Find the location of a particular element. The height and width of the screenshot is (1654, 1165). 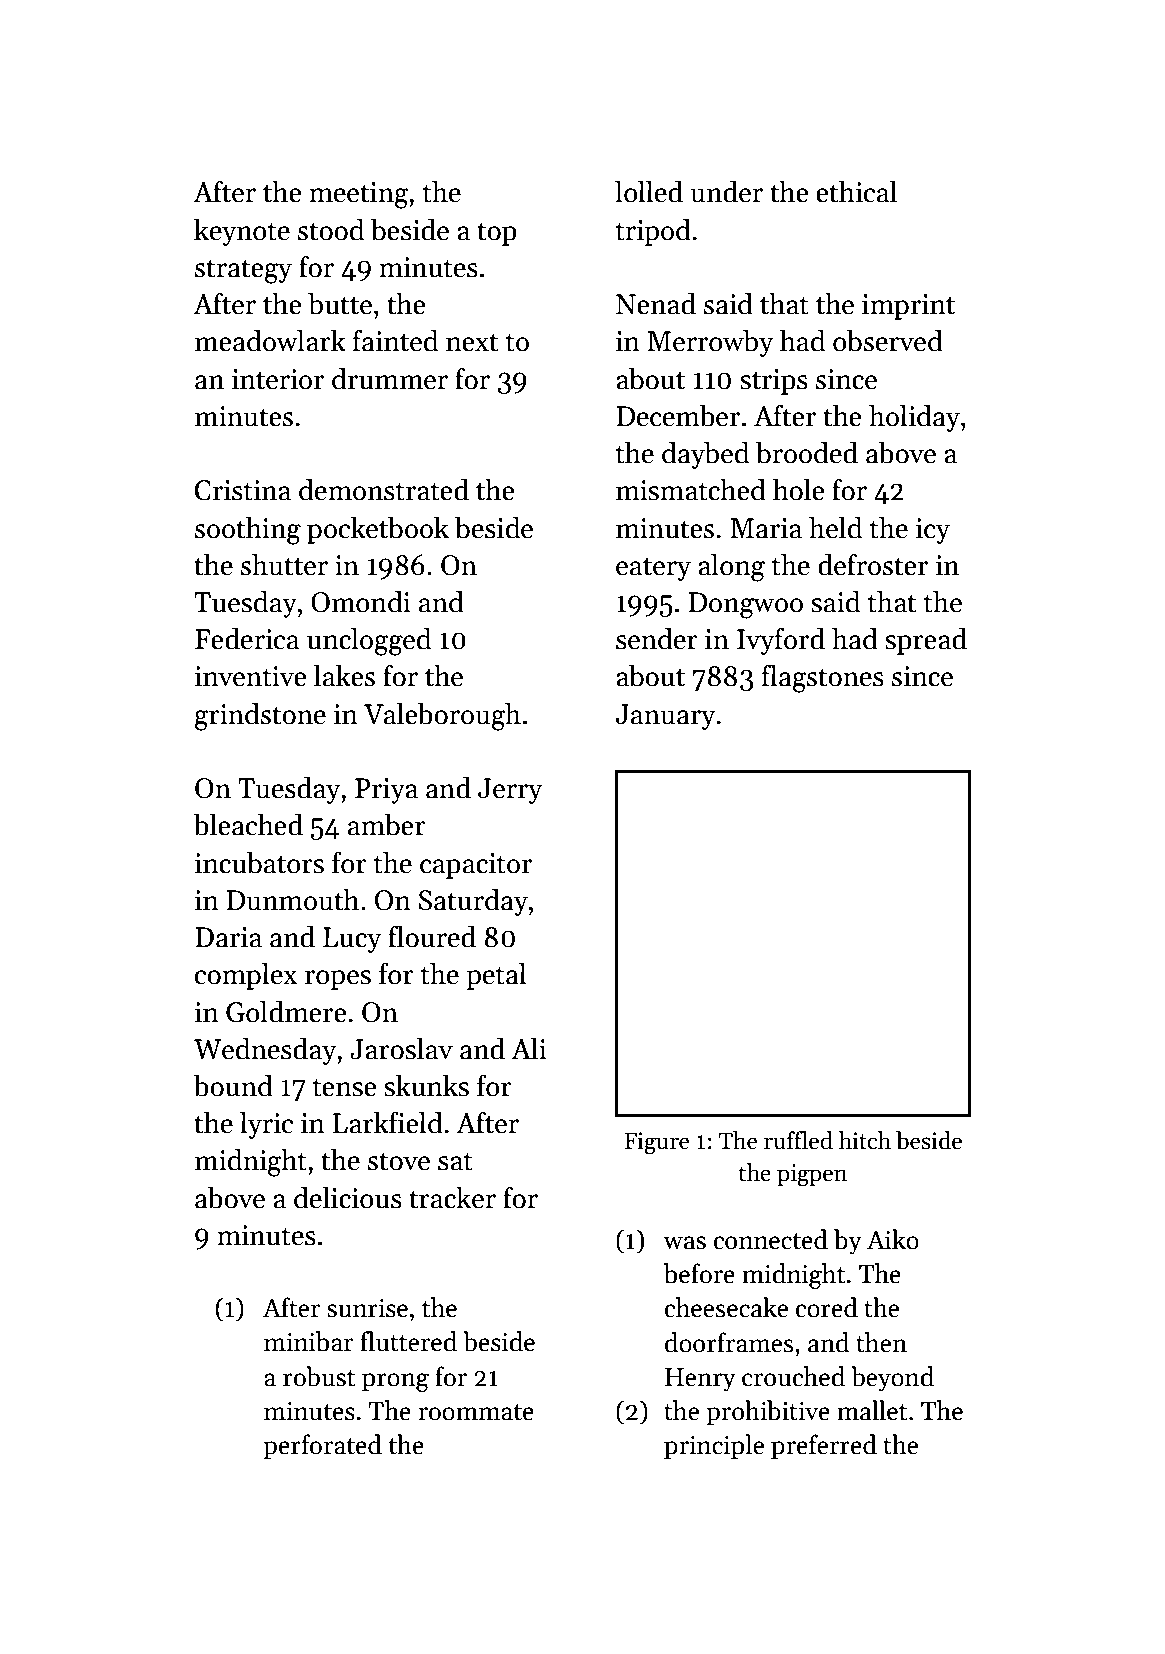

ethical is located at coordinates (856, 191).
